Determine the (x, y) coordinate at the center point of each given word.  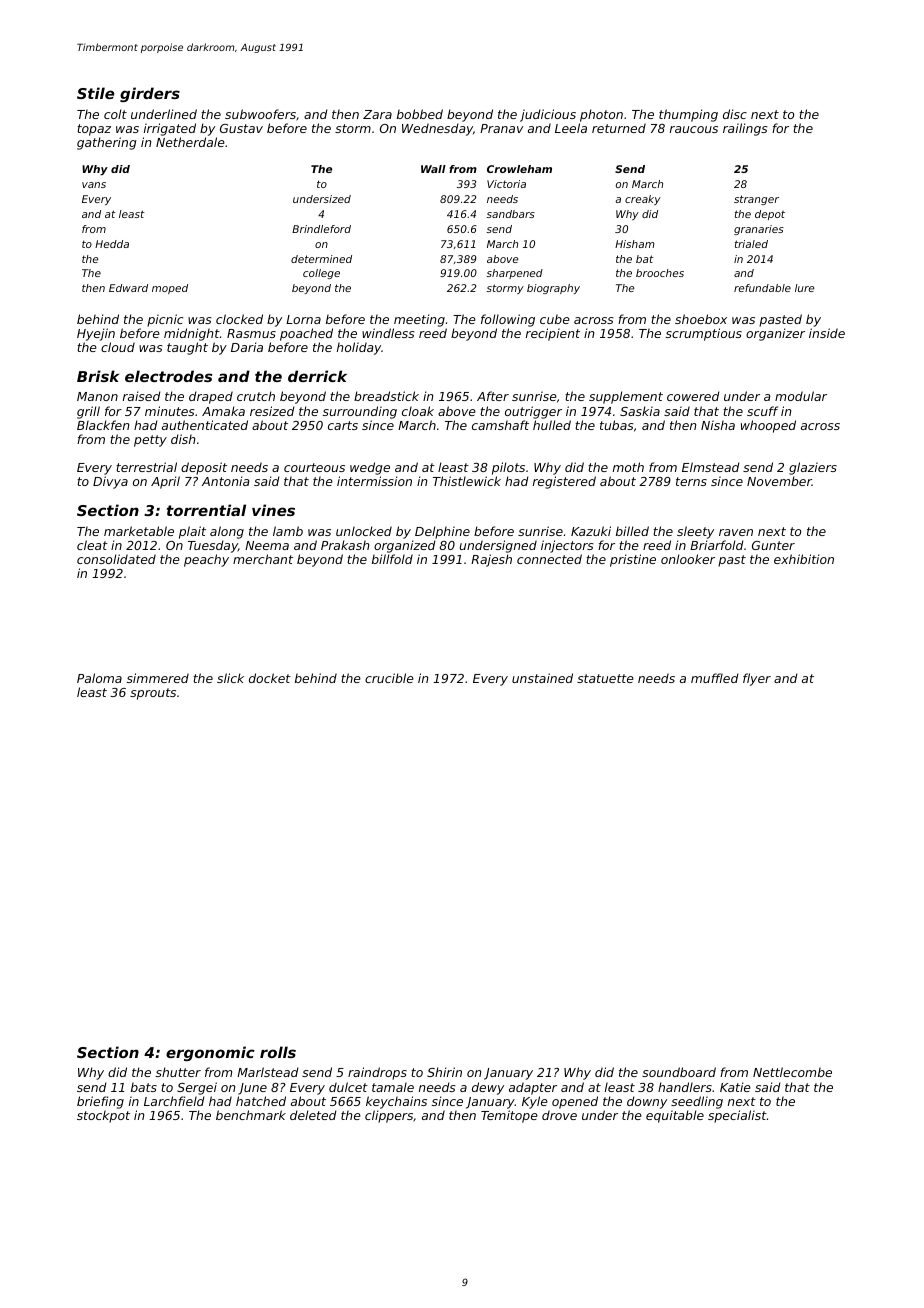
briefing (100, 1102)
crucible (389, 678)
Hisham (635, 244)
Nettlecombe (792, 1072)
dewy (488, 1088)
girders (150, 94)
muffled (715, 678)
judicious (548, 115)
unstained (542, 678)
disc (735, 114)
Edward (128, 288)
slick (230, 678)
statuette (605, 678)
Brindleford (321, 229)
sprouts (153, 694)
